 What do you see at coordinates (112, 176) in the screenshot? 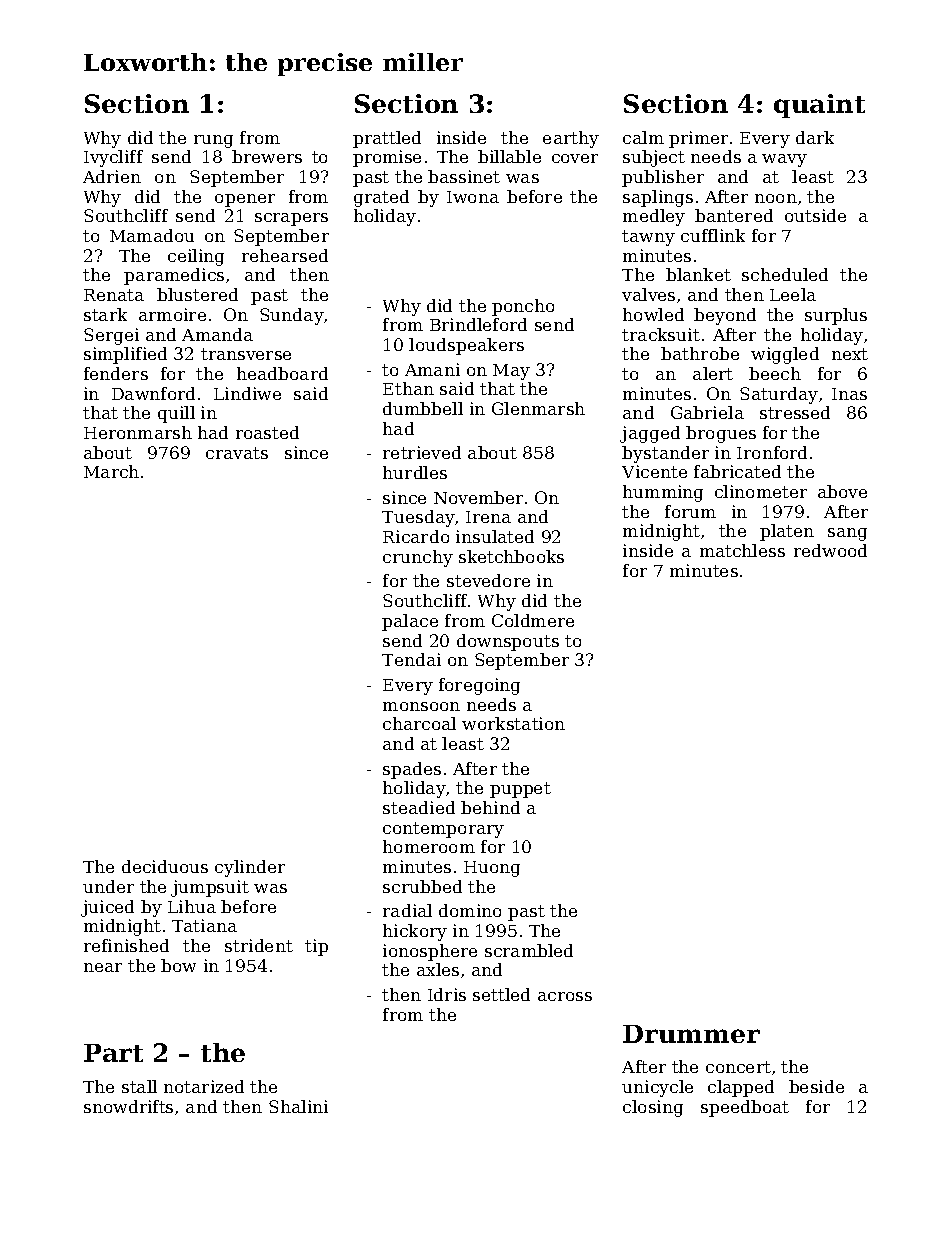
I see `Adrien` at bounding box center [112, 176].
